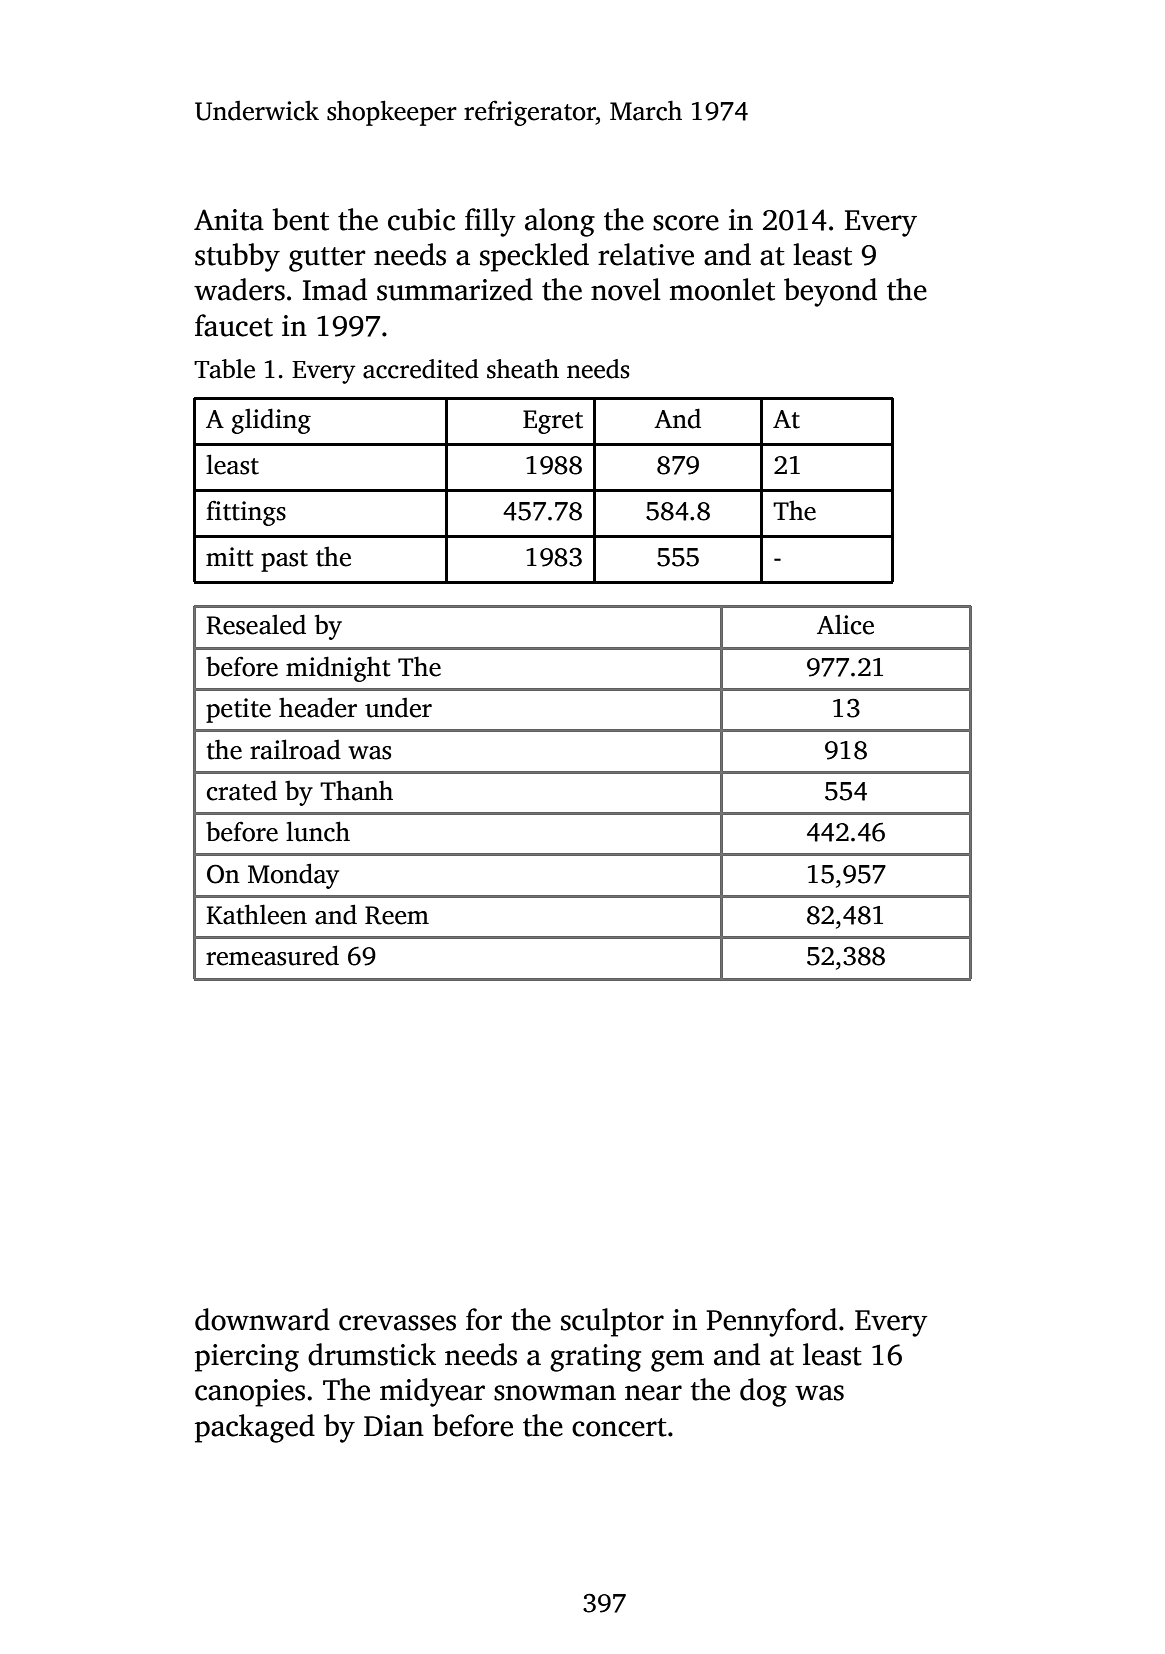 The height and width of the screenshot is (1654, 1165). Describe the element at coordinates (271, 421) in the screenshot. I see `gliding` at that location.
